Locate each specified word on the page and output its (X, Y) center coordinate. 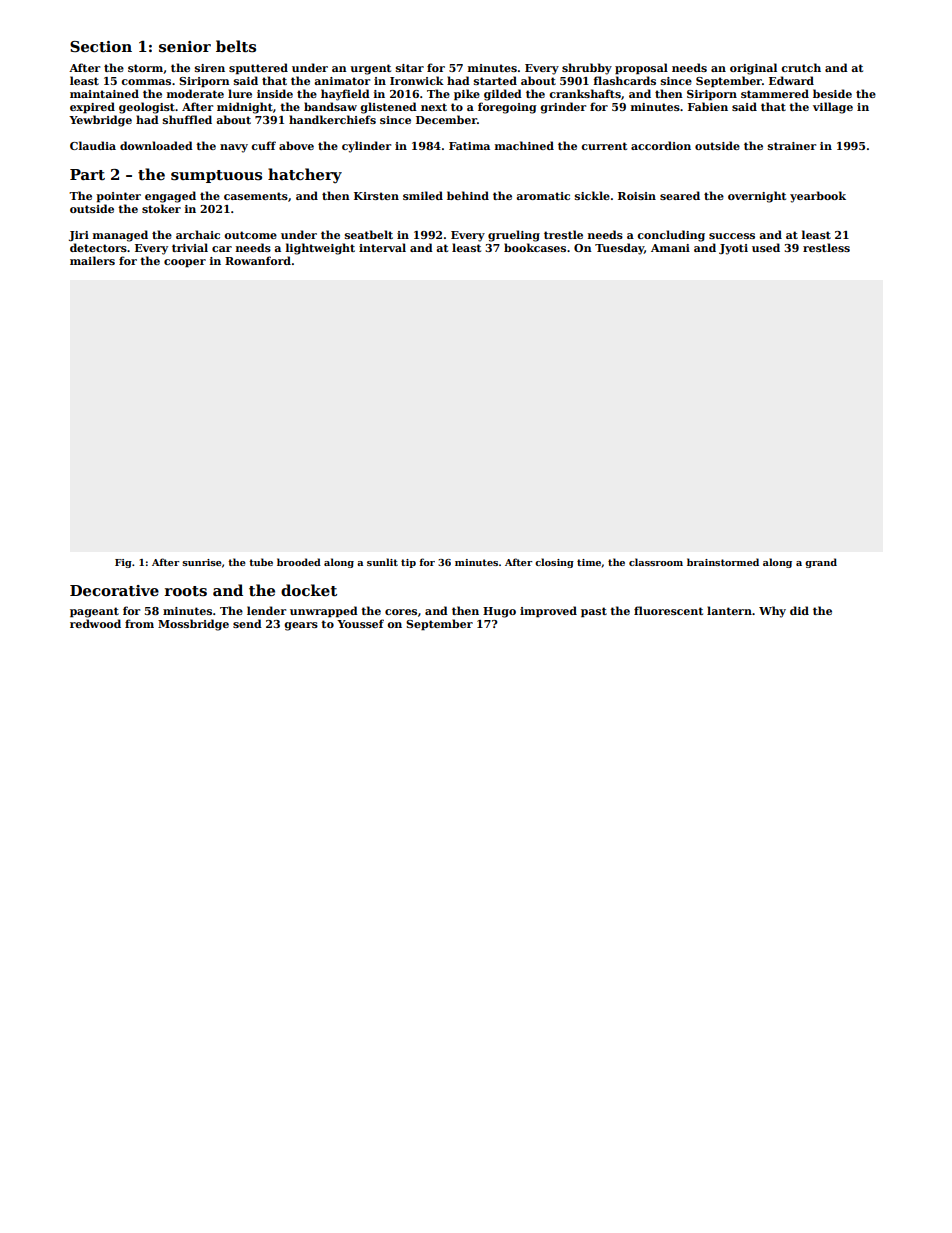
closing (554, 563)
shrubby (587, 69)
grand (821, 563)
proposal (641, 69)
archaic (198, 234)
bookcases (535, 247)
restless (826, 247)
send (247, 623)
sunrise (202, 562)
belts (236, 46)
